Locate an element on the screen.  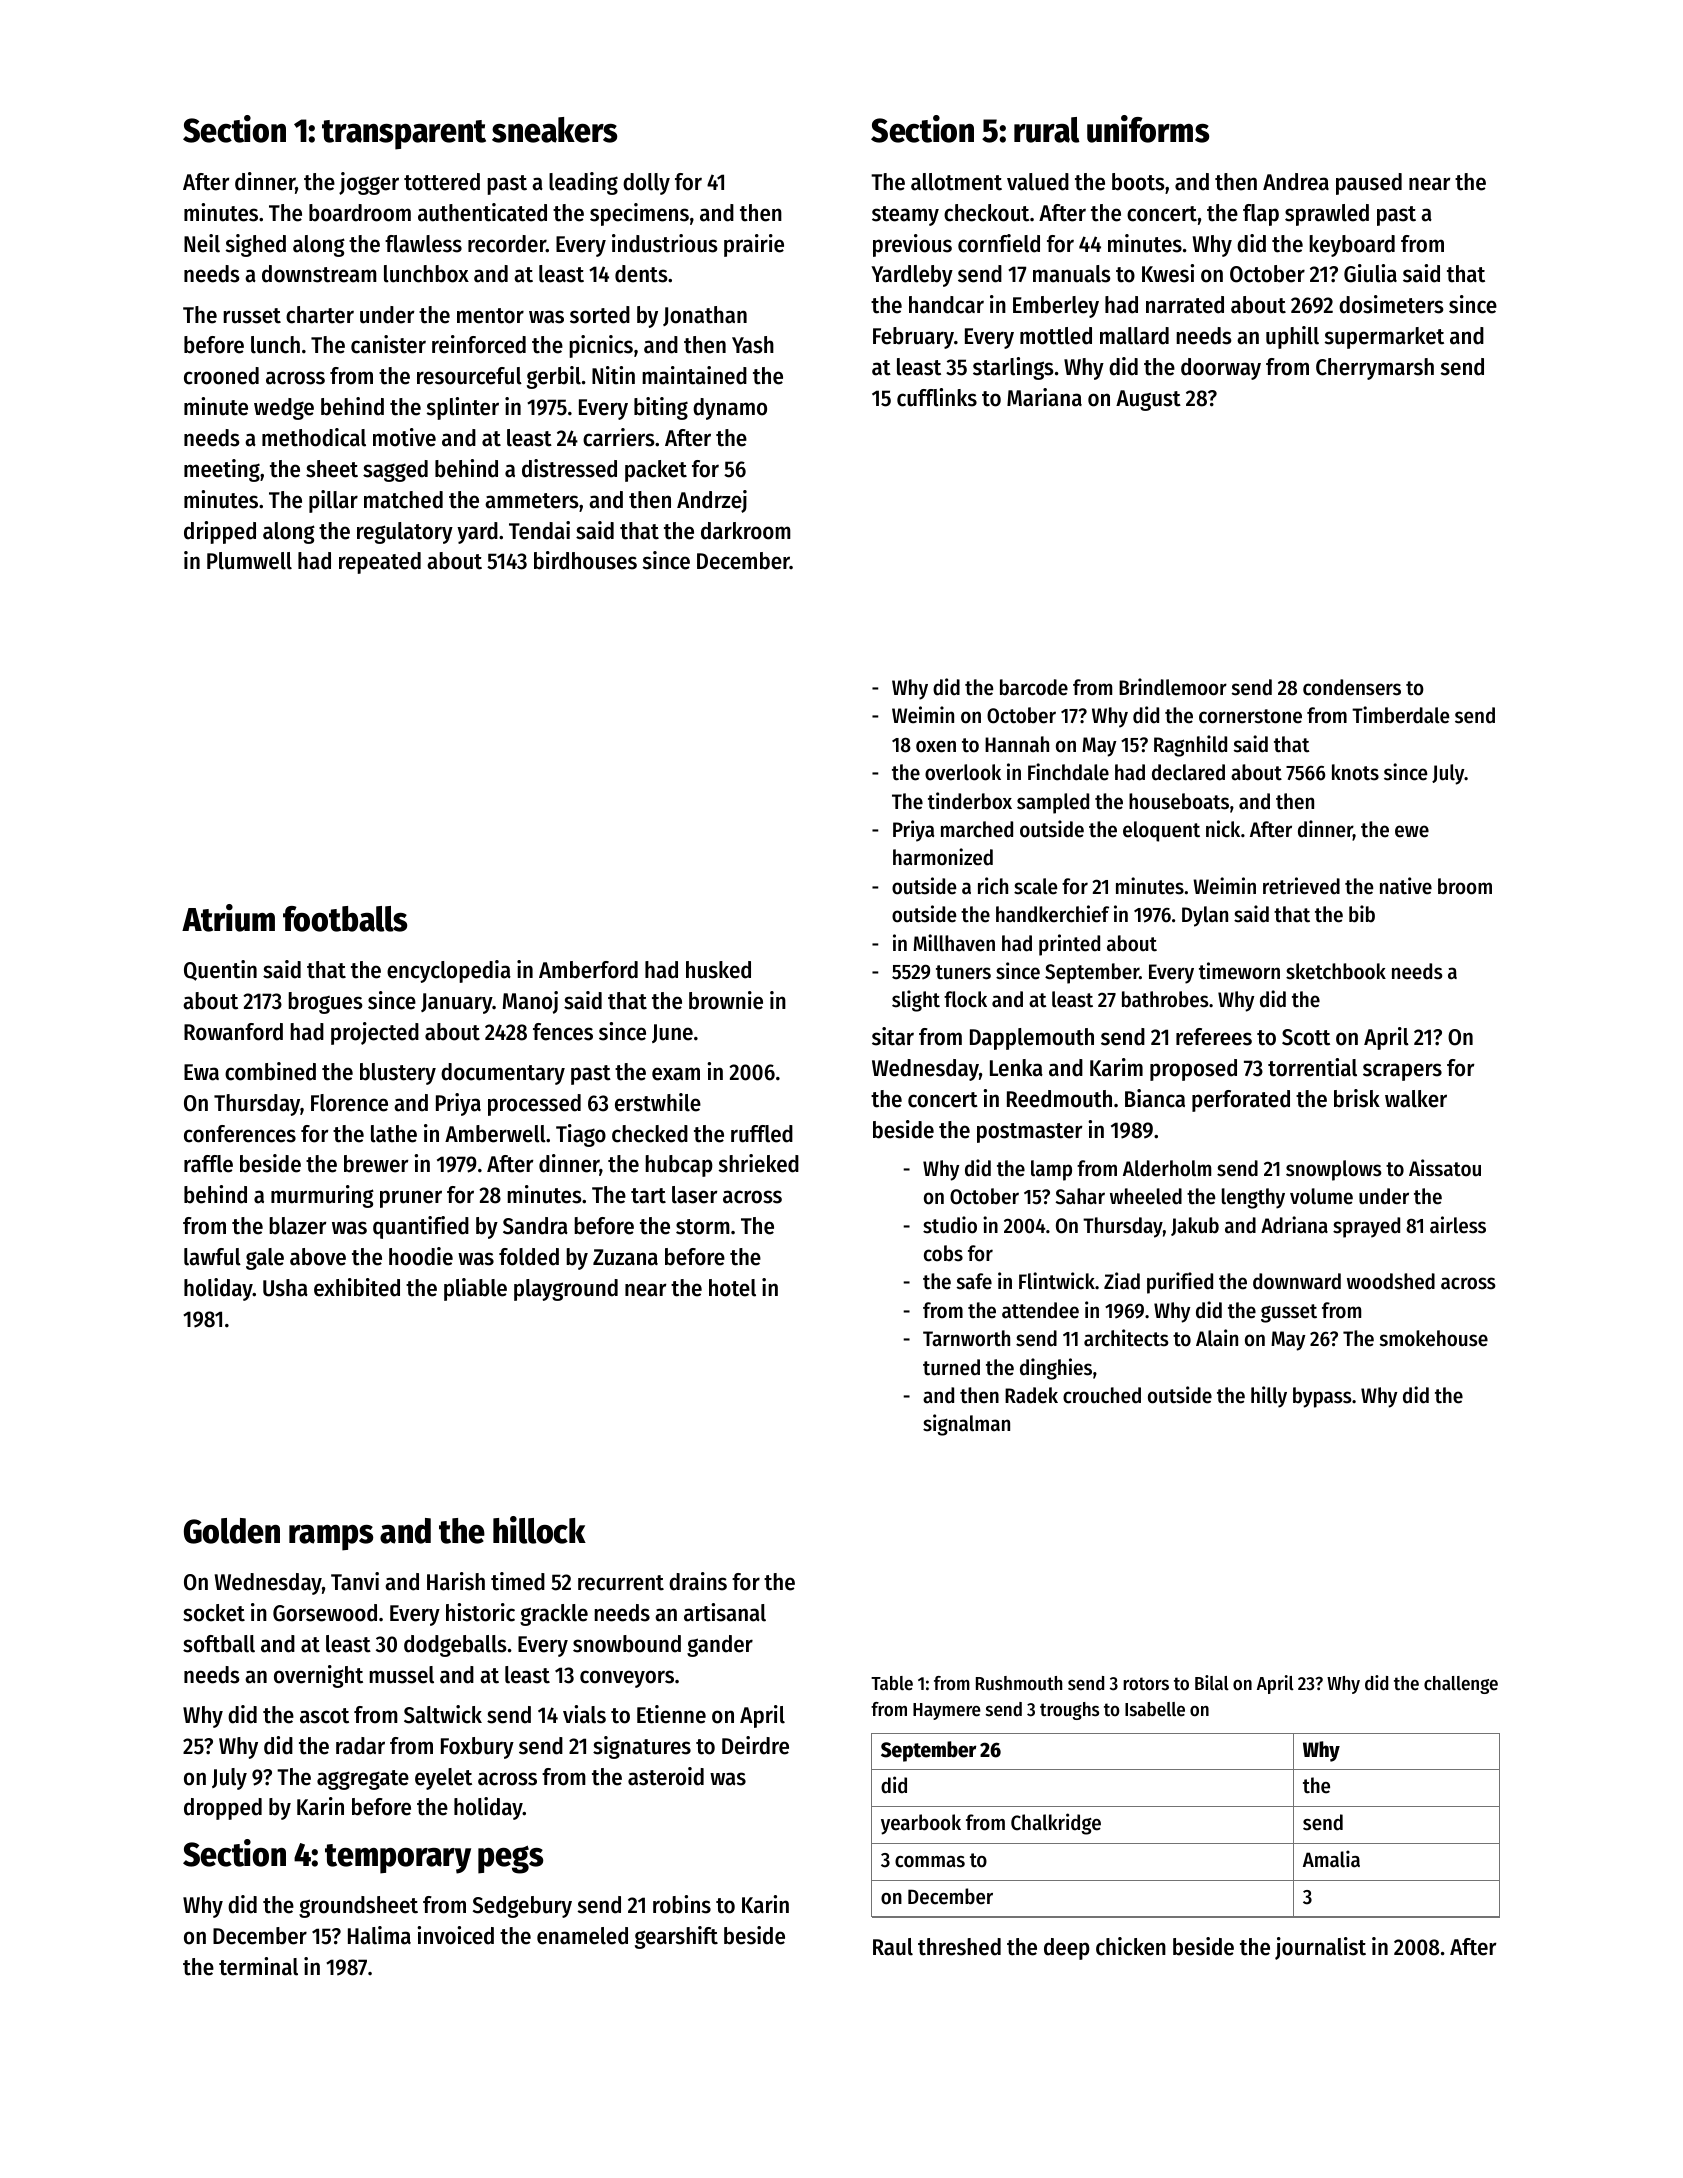
Radek is located at coordinates (1031, 1395).
